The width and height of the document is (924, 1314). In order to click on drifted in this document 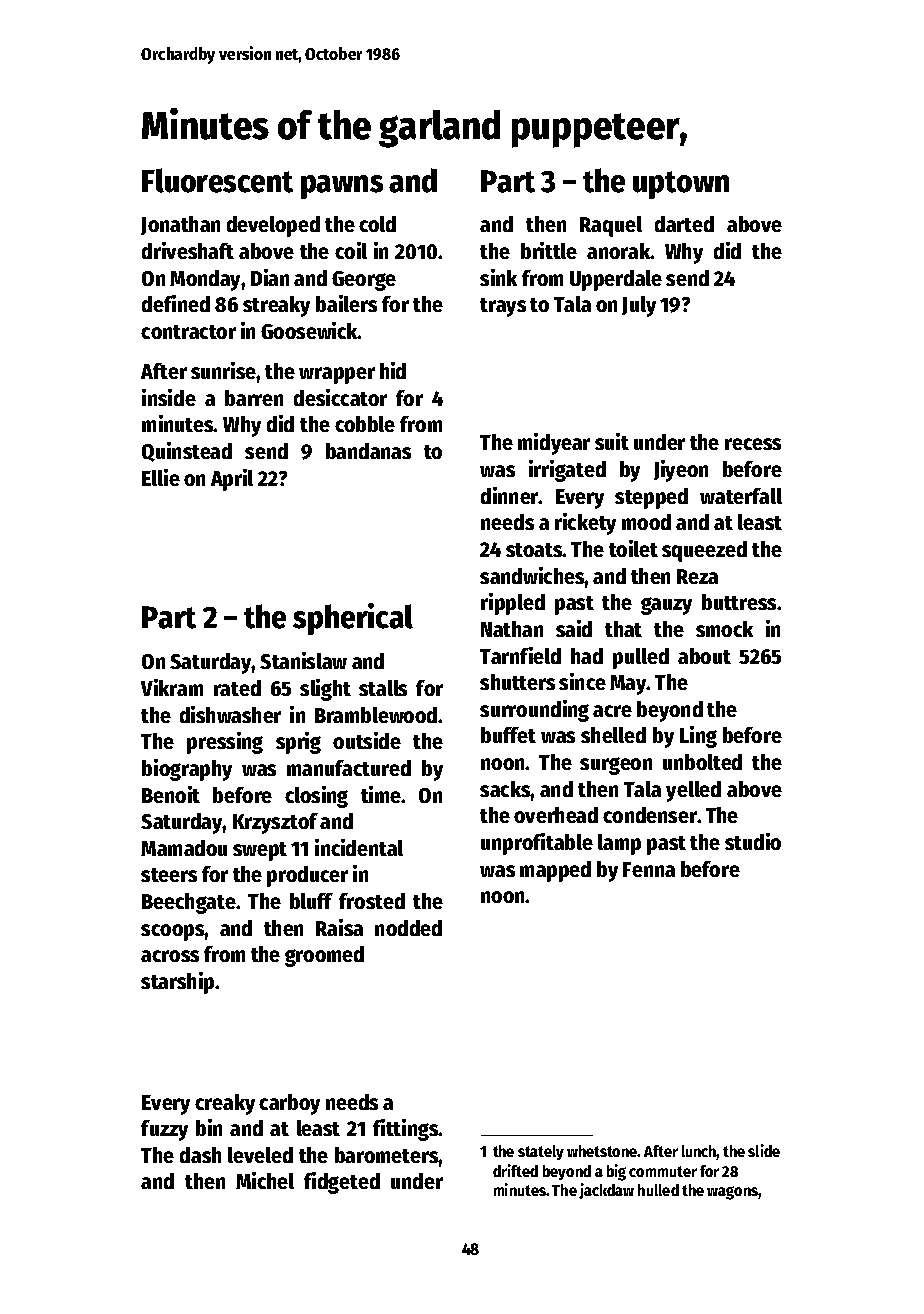, I will do `click(515, 1170)`.
